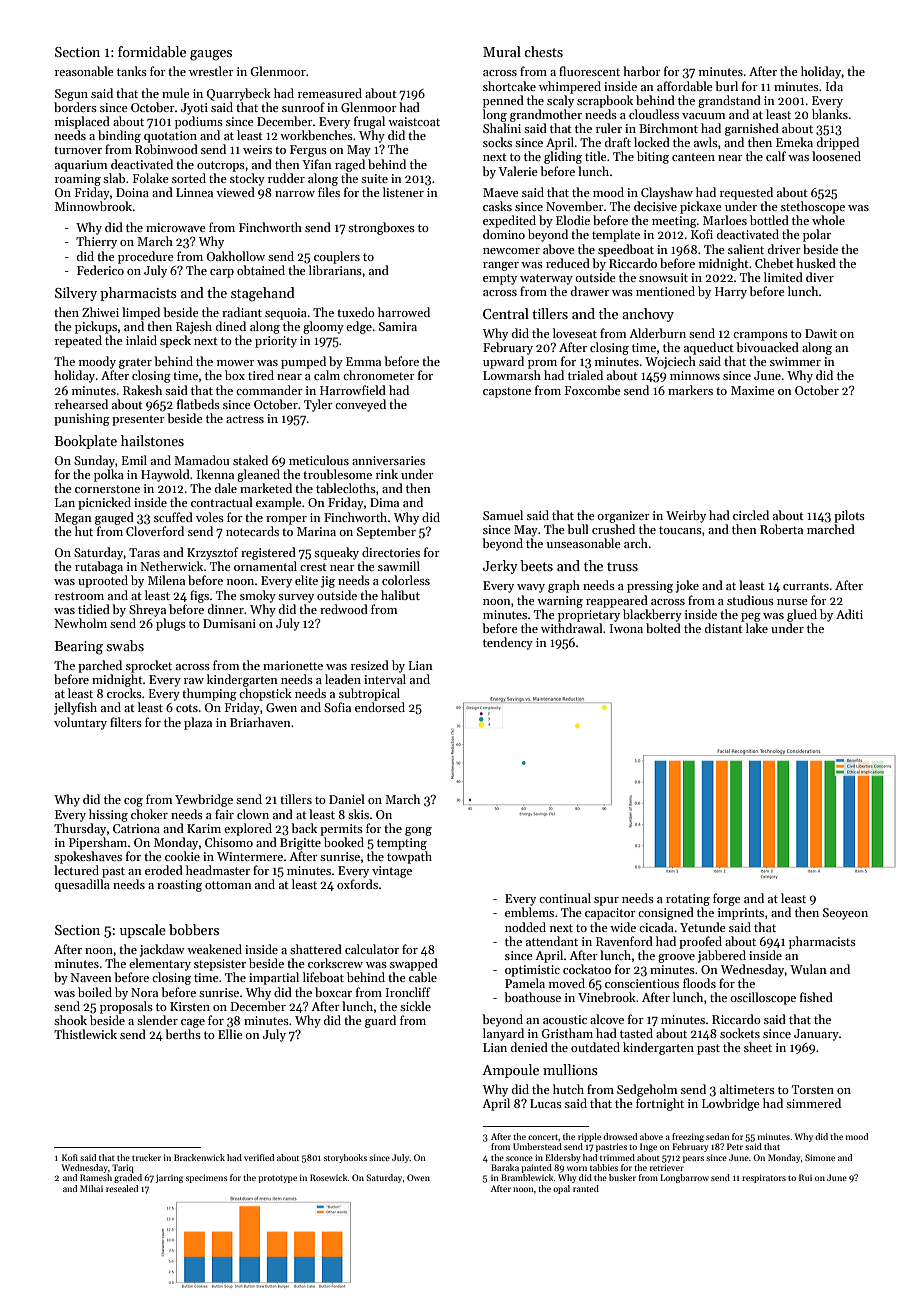  What do you see at coordinates (226, 609) in the screenshot?
I see `dinner` at bounding box center [226, 609].
